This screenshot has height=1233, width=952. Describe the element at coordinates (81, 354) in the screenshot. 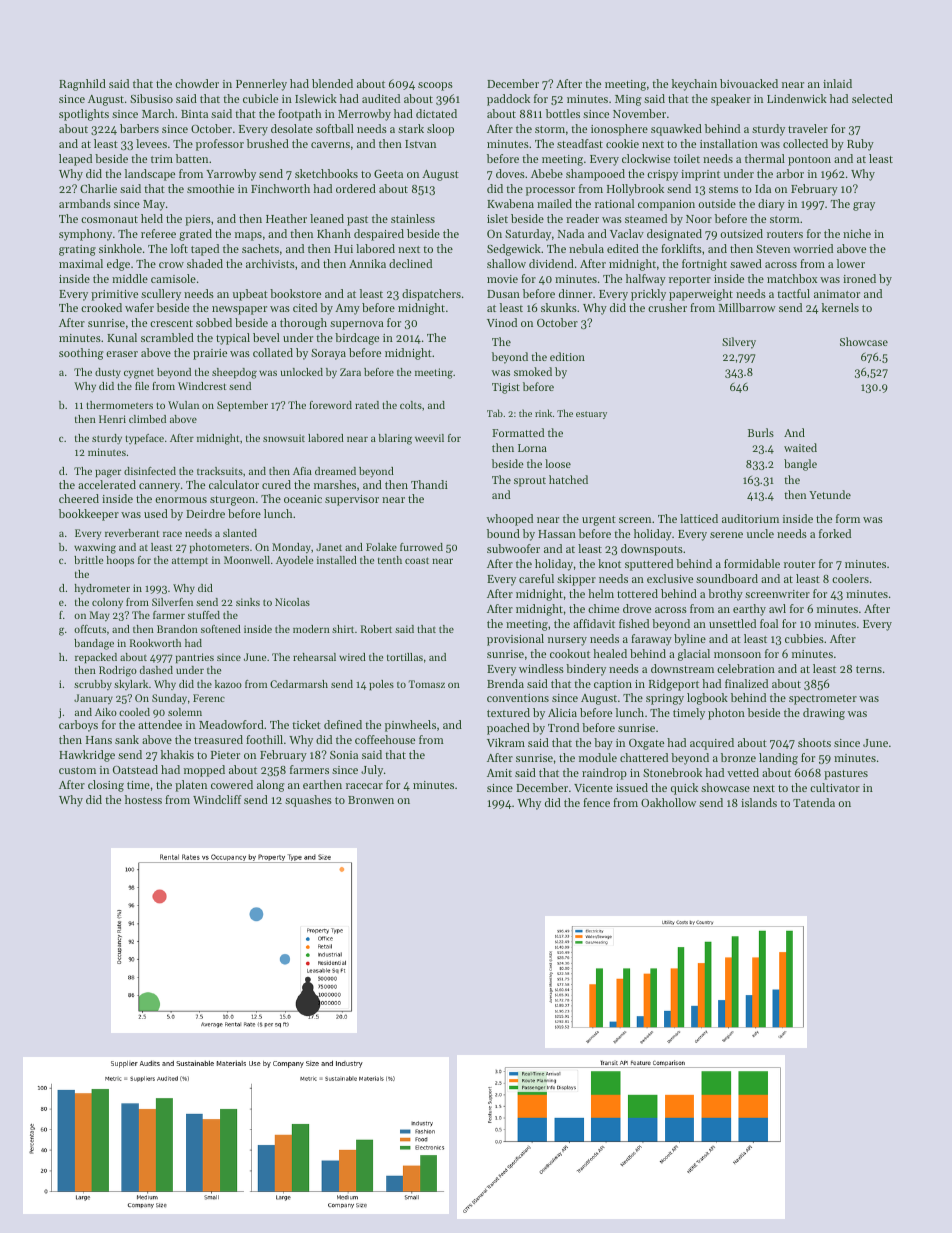

I see `soothing` at that location.
